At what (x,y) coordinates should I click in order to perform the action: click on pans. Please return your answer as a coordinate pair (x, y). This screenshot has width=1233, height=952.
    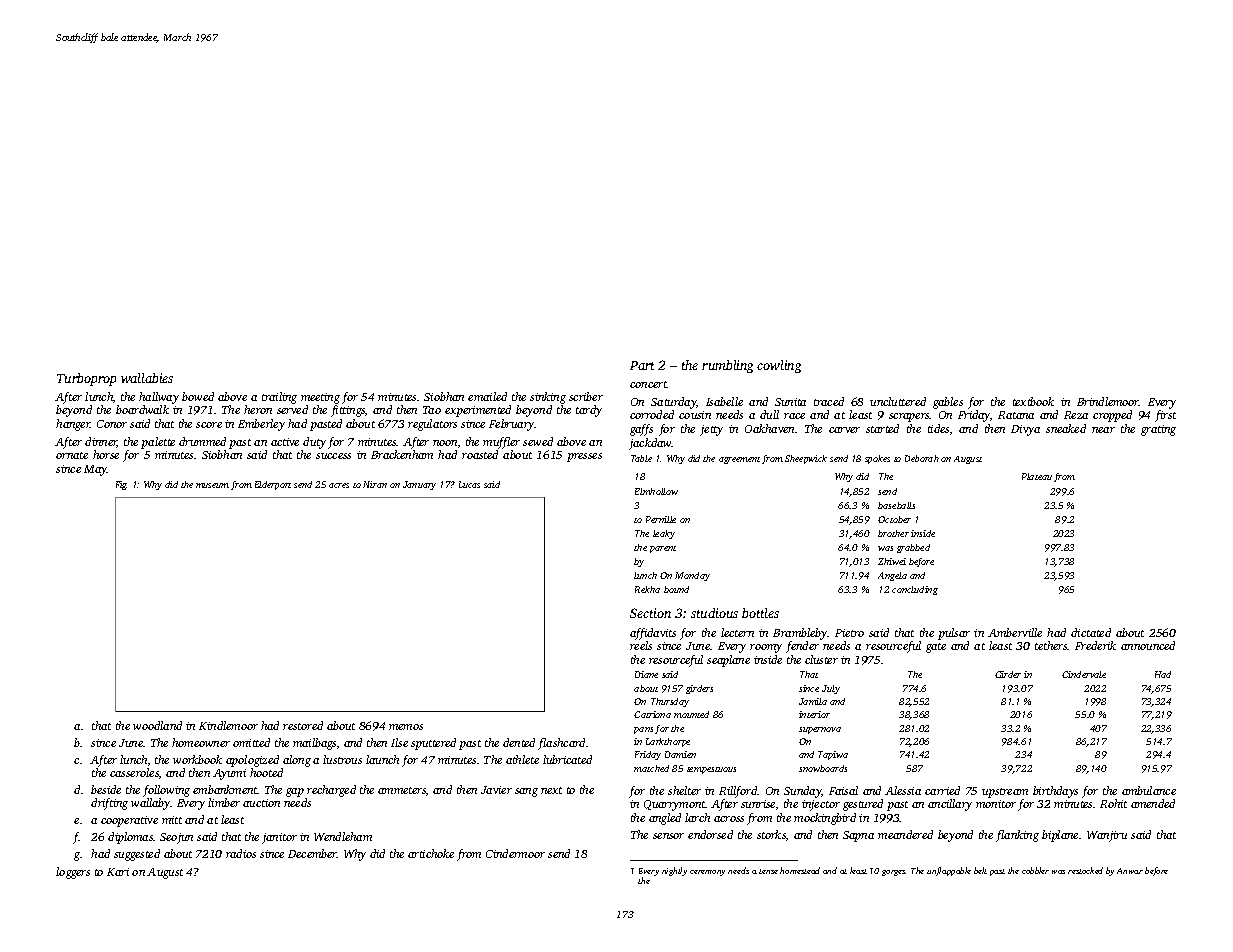
    Looking at the image, I should click on (643, 730).
